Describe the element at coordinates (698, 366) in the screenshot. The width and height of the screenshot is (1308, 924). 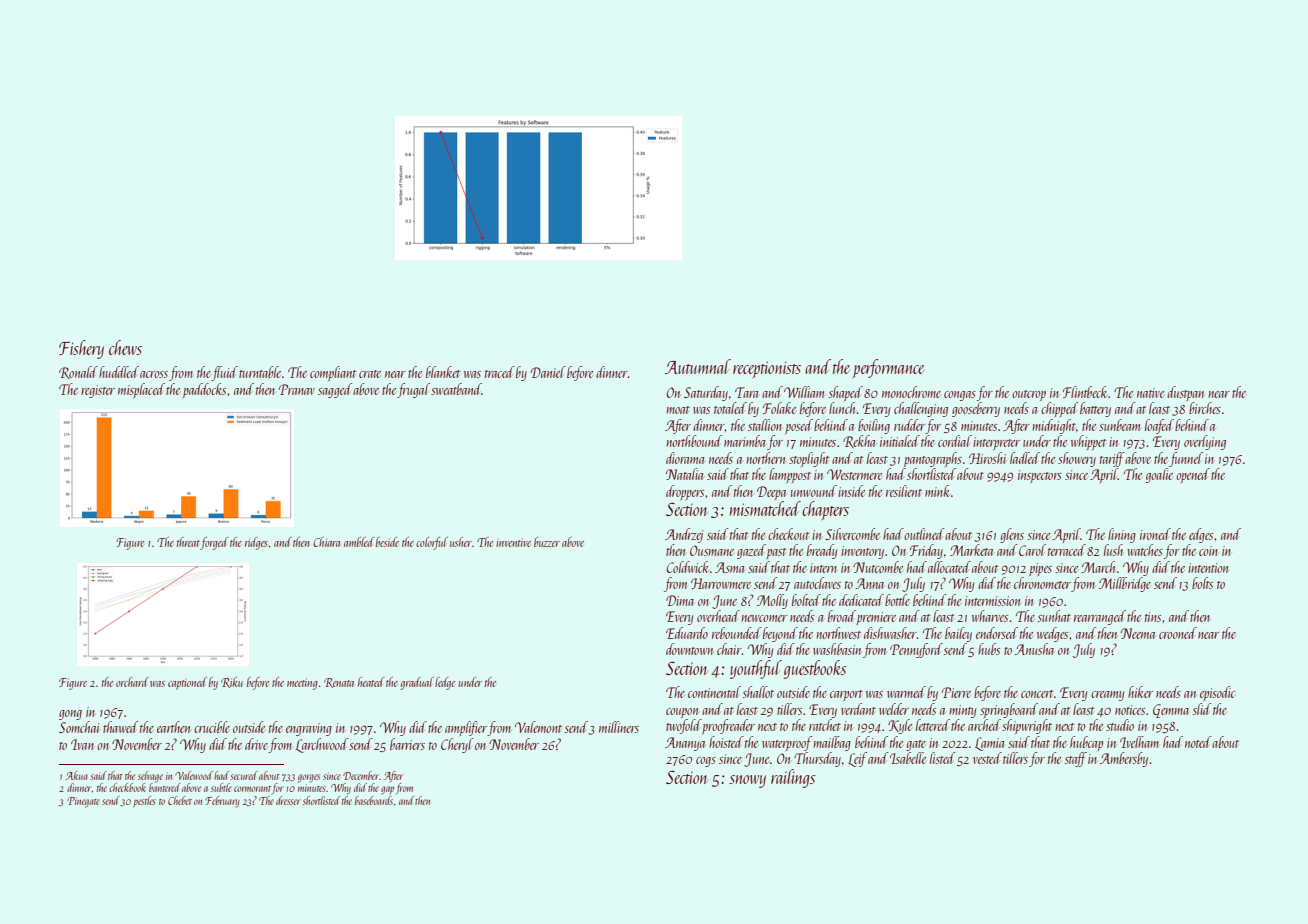
I see `Autumnal` at that location.
